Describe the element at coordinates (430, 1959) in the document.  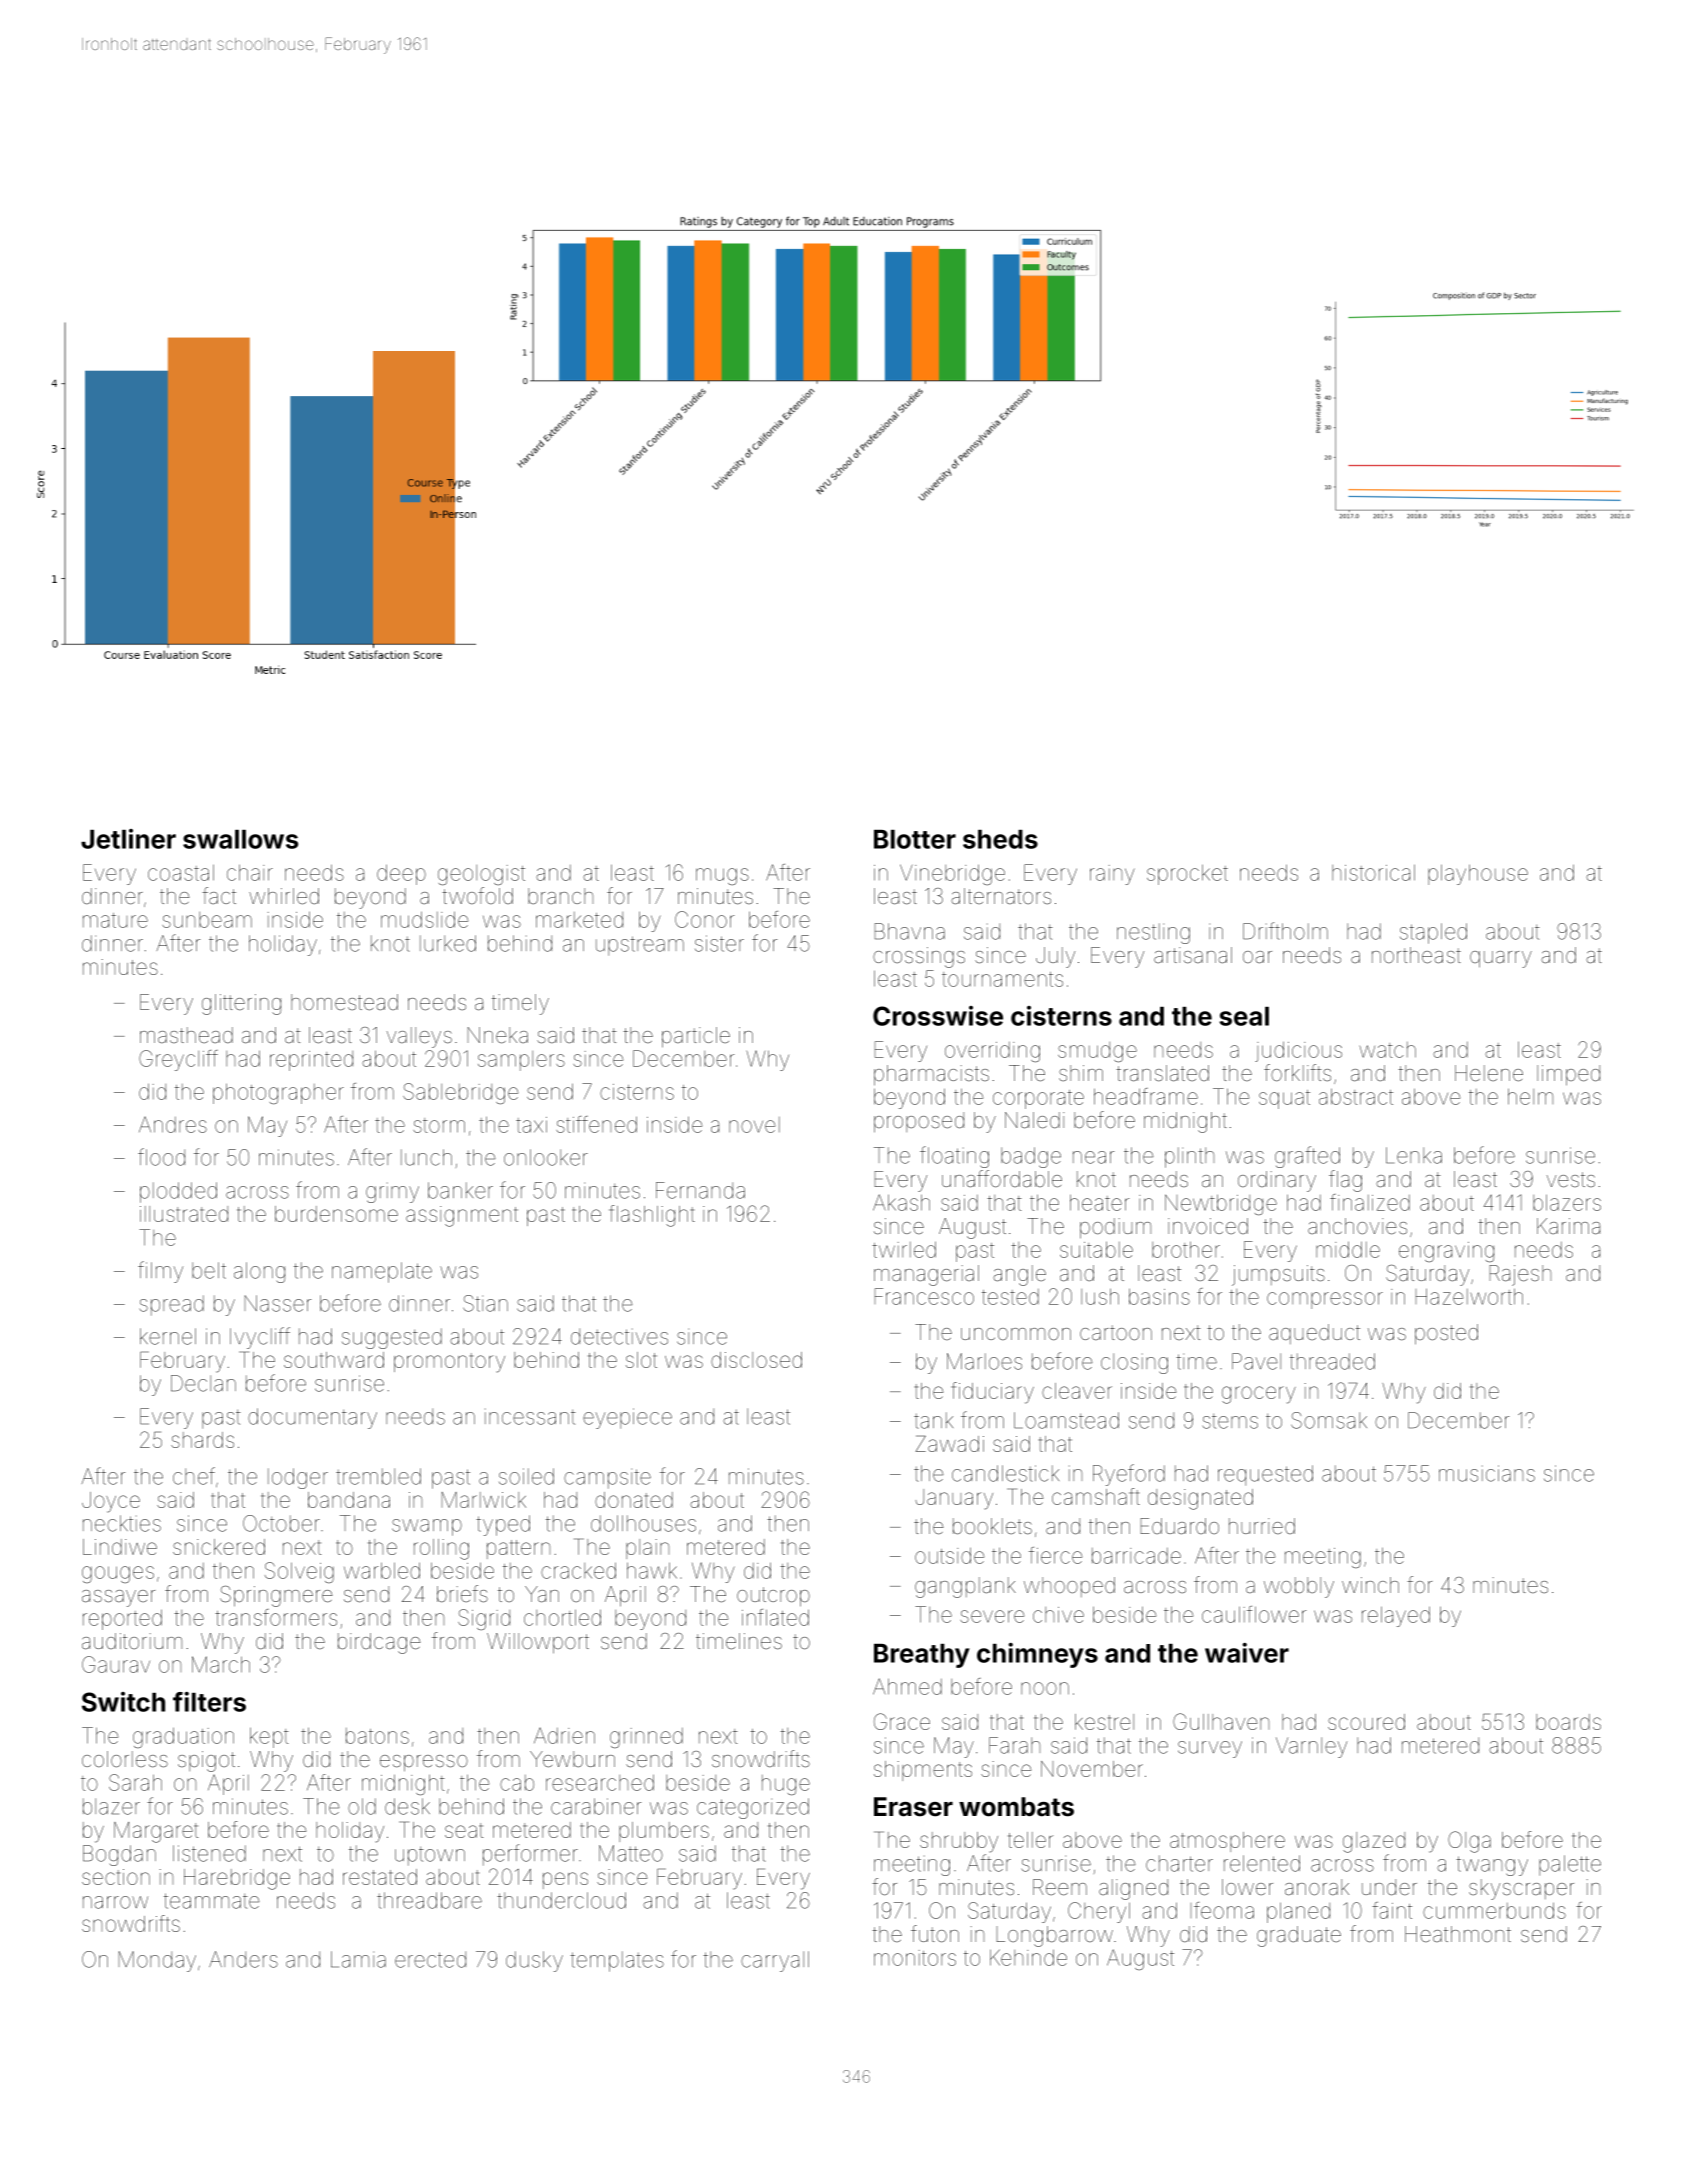
I see `erected` at that location.
